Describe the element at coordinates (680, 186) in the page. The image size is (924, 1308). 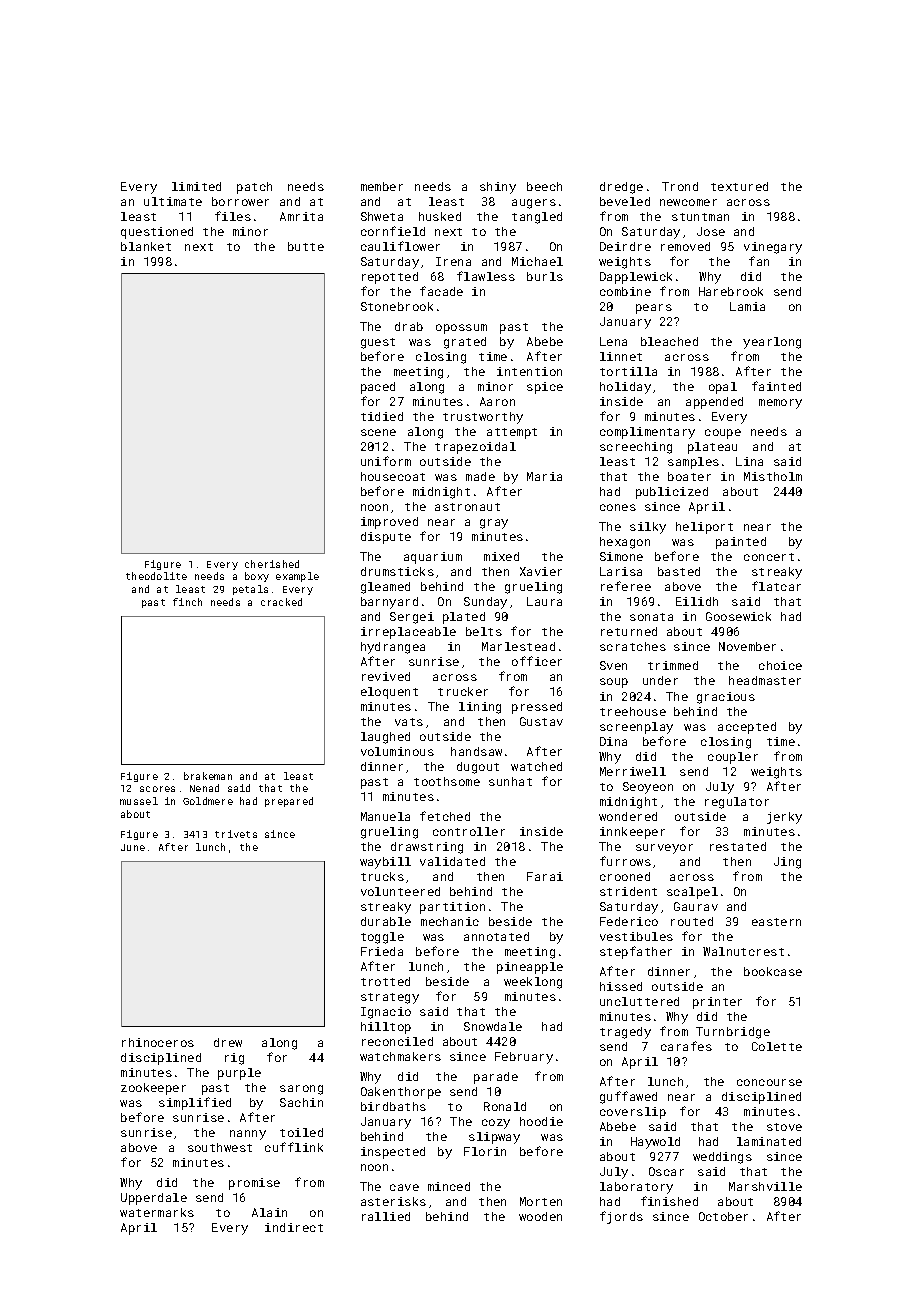
I see `Trond` at that location.
